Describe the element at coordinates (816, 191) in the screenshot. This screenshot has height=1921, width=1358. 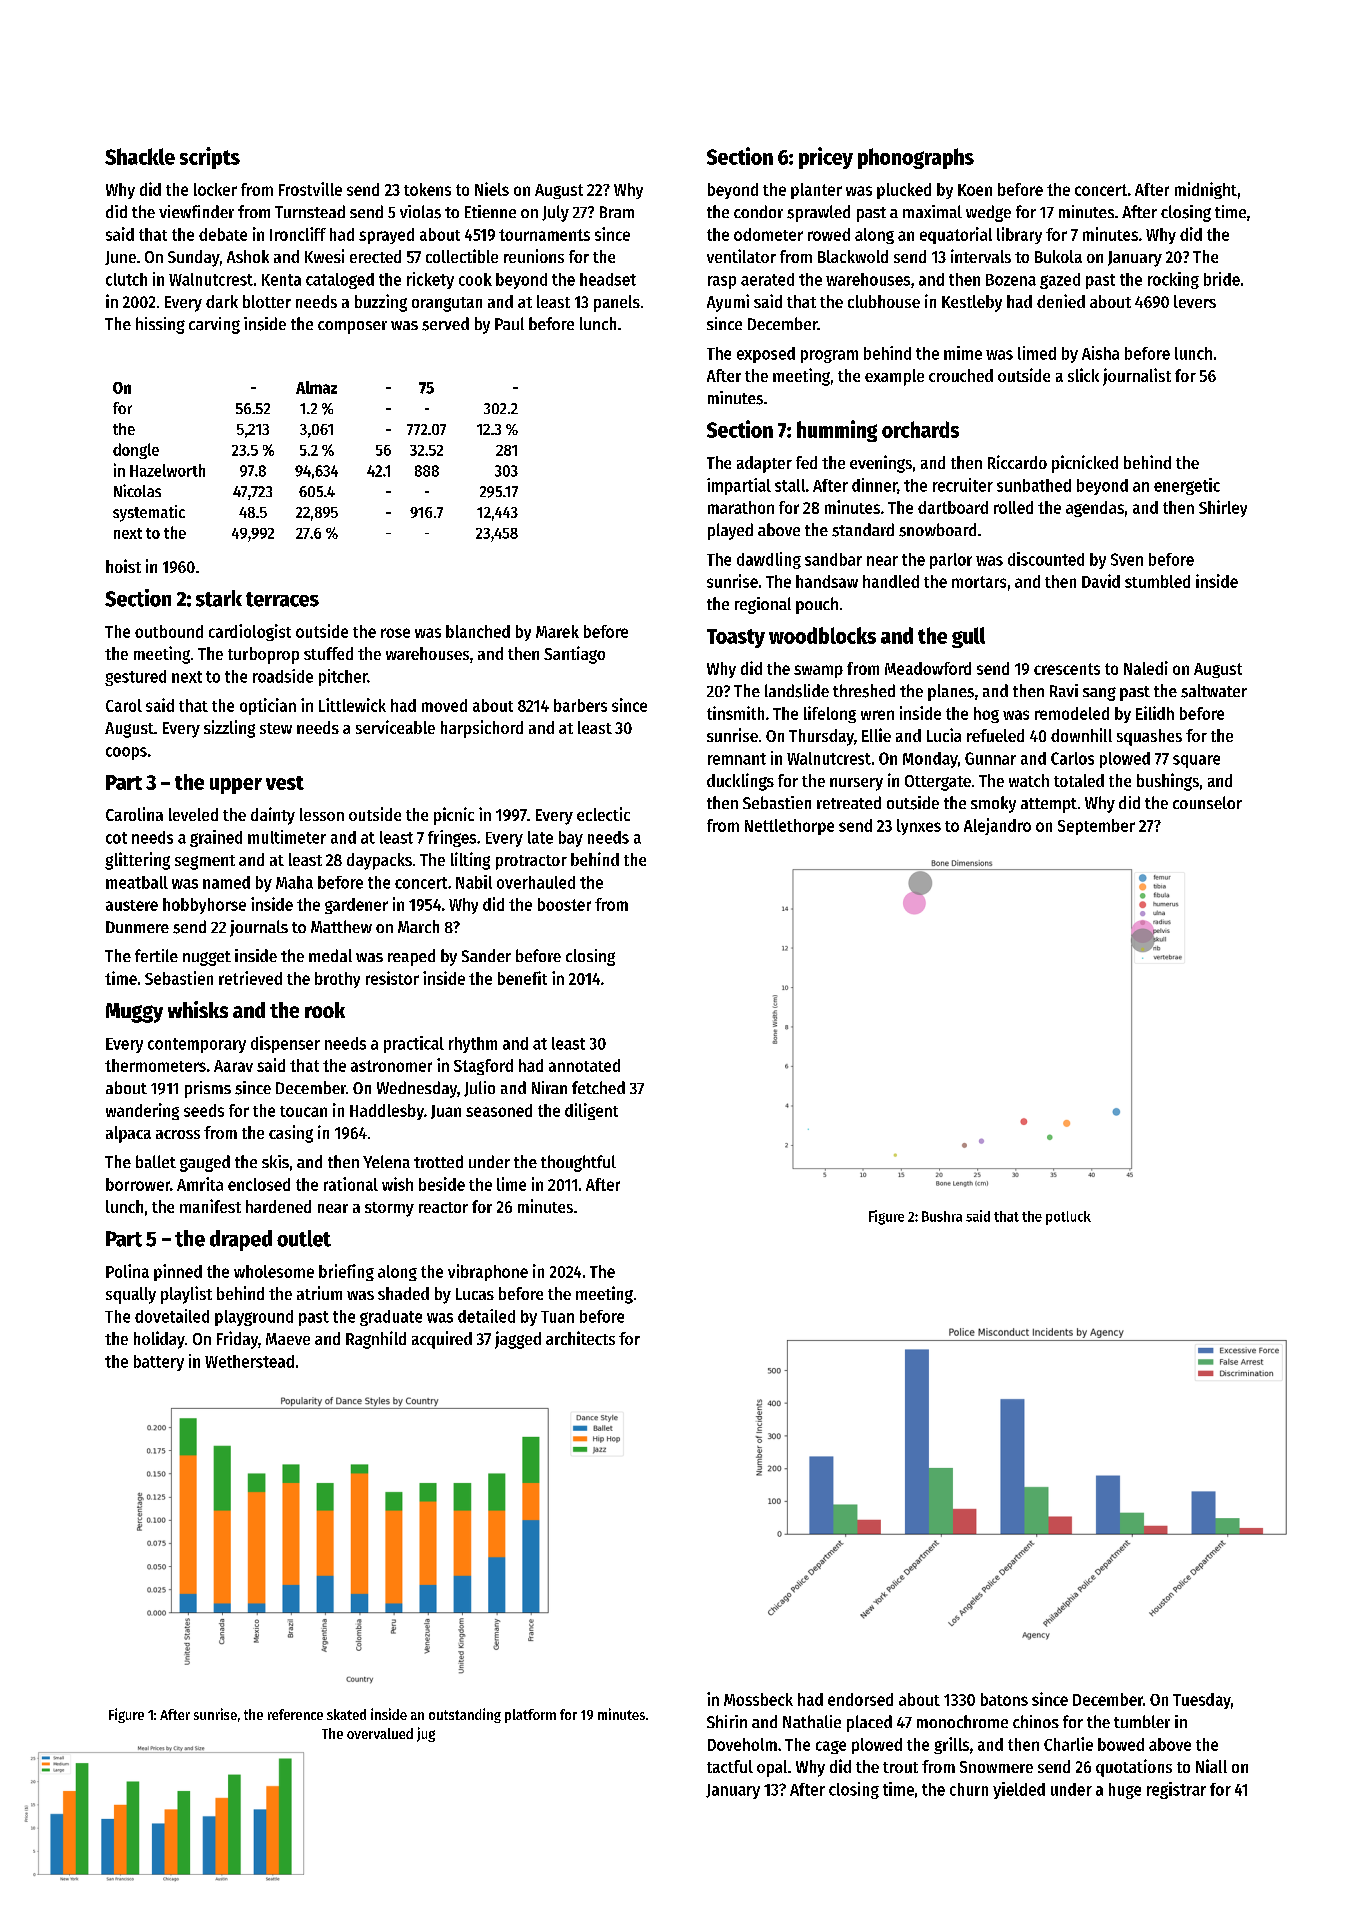
I see `planter` at that location.
